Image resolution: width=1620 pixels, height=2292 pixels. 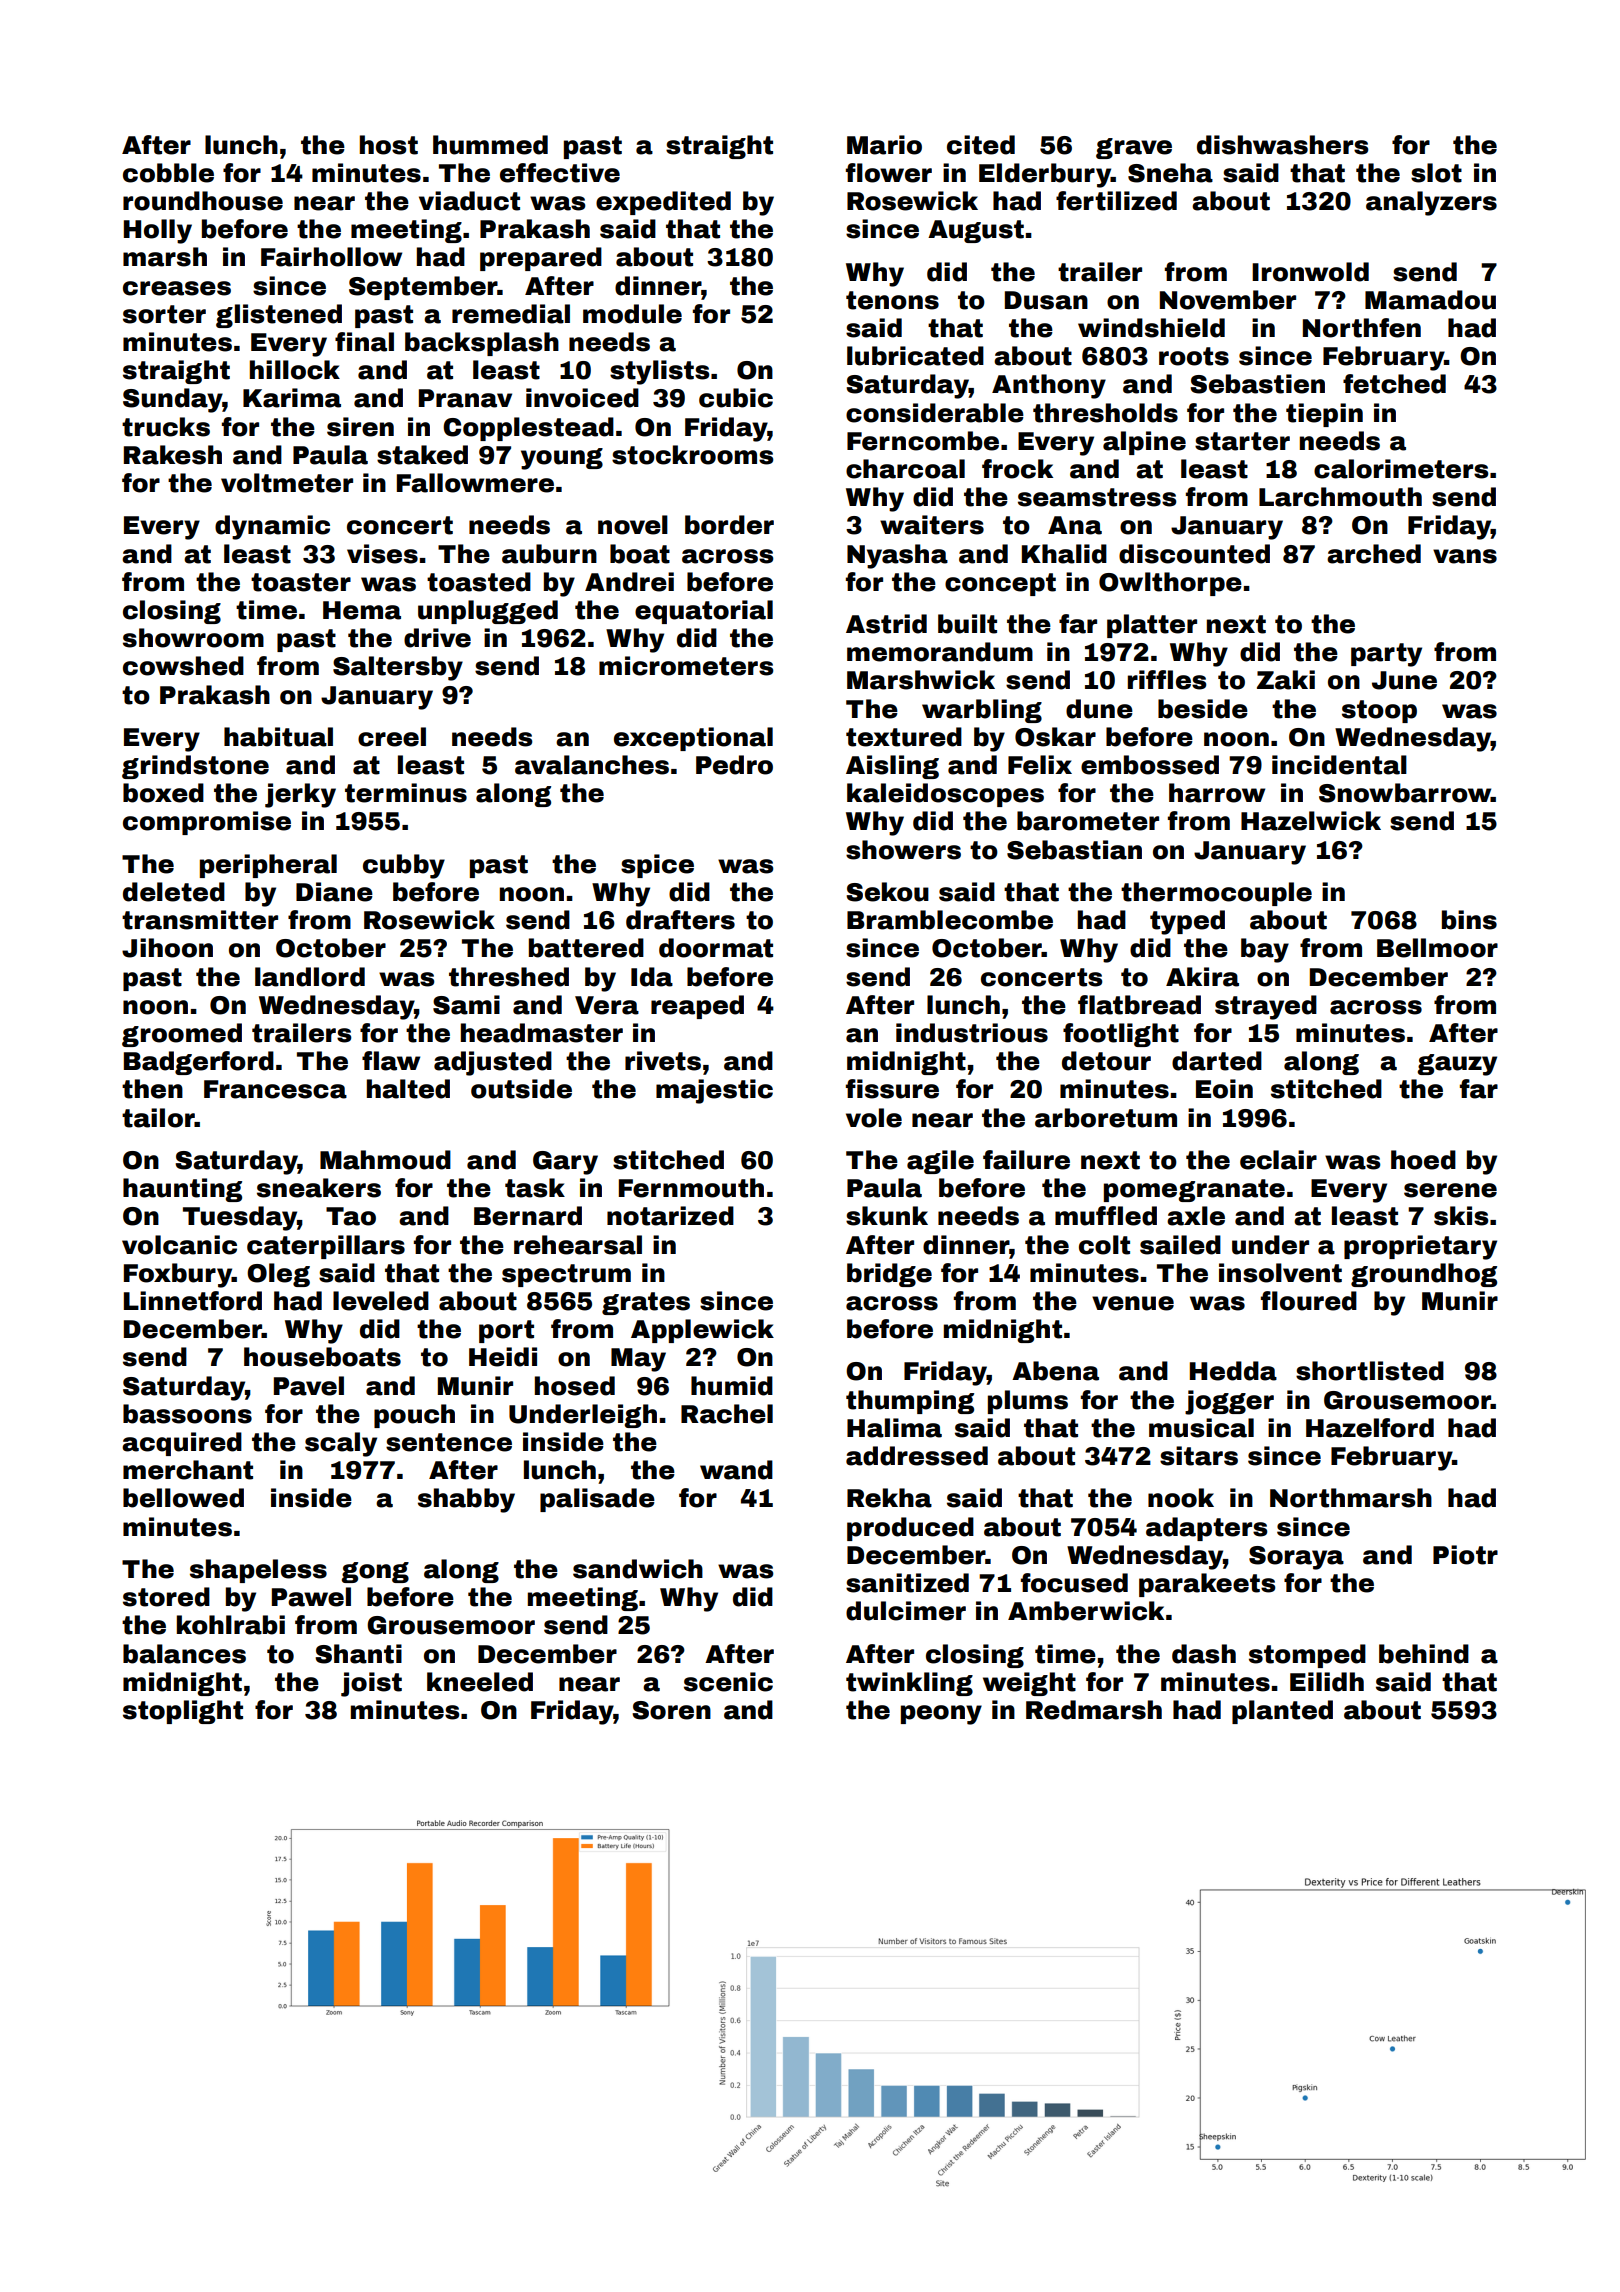 I want to click on musical, so click(x=1201, y=1428).
